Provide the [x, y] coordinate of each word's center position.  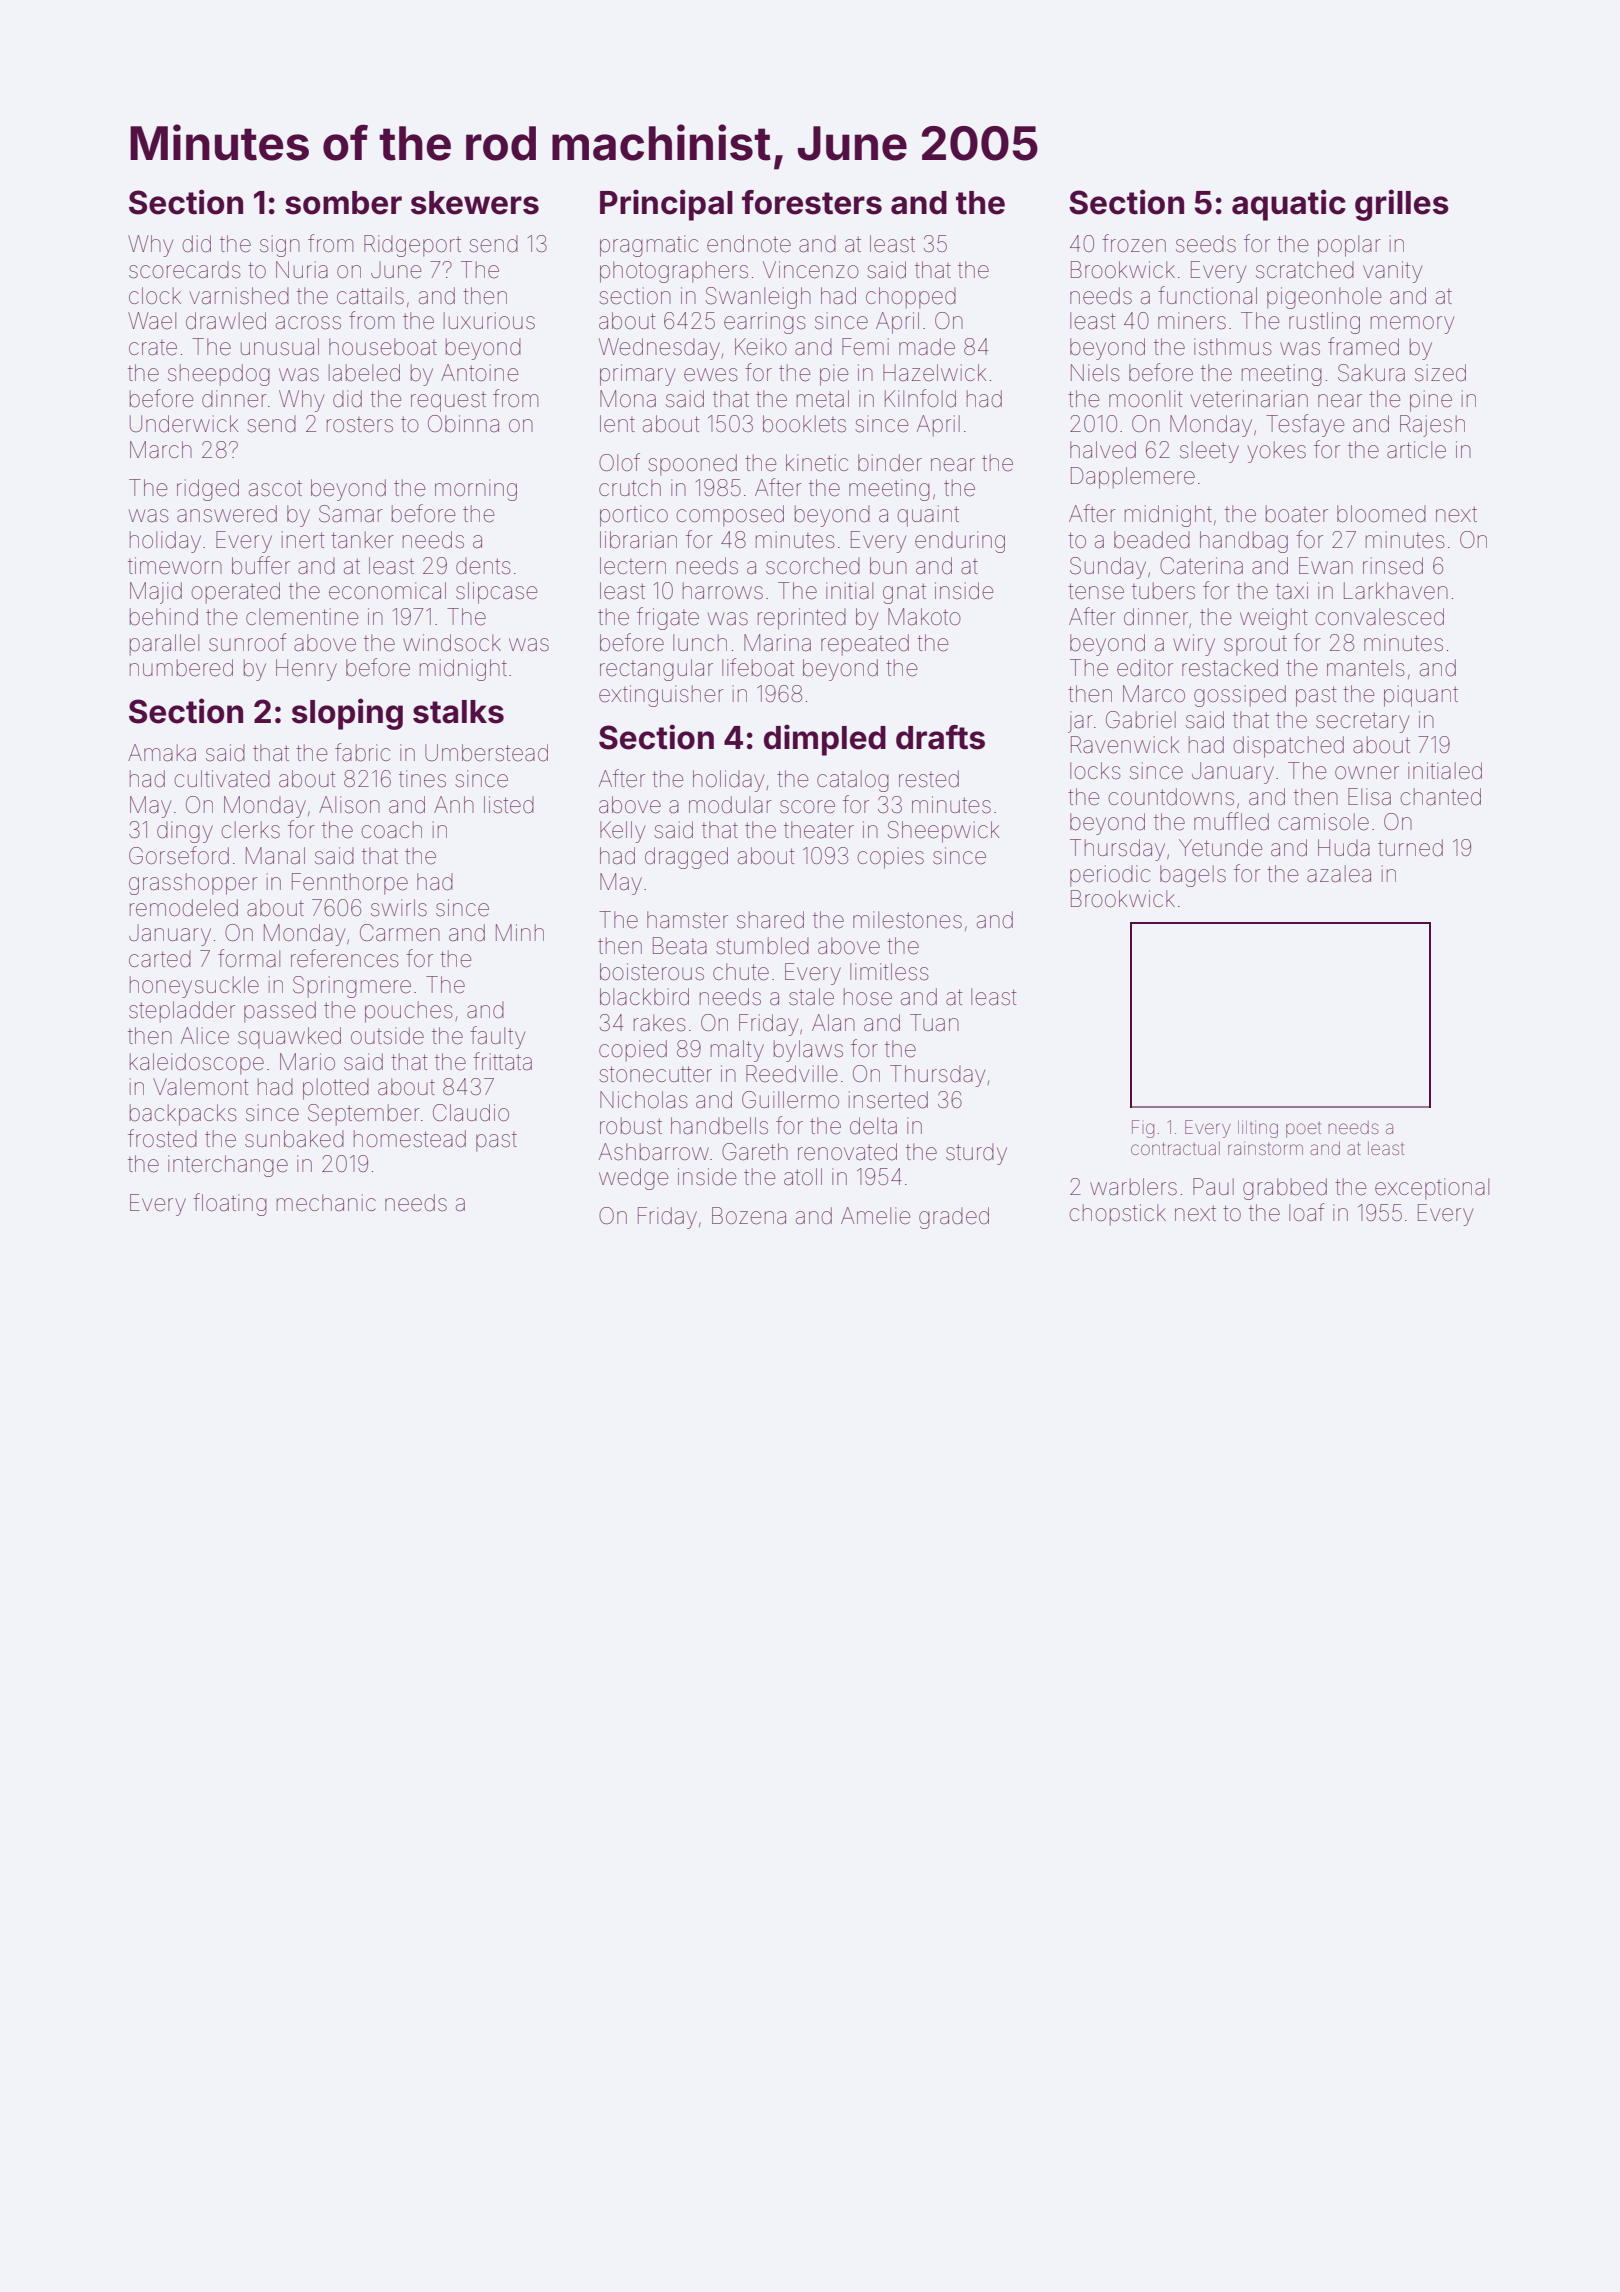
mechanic [326, 1203]
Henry [306, 670]
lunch [700, 642]
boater [1297, 514]
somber [343, 203]
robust [631, 1126]
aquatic [1289, 205]
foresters [812, 202]
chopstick [1117, 1215]
